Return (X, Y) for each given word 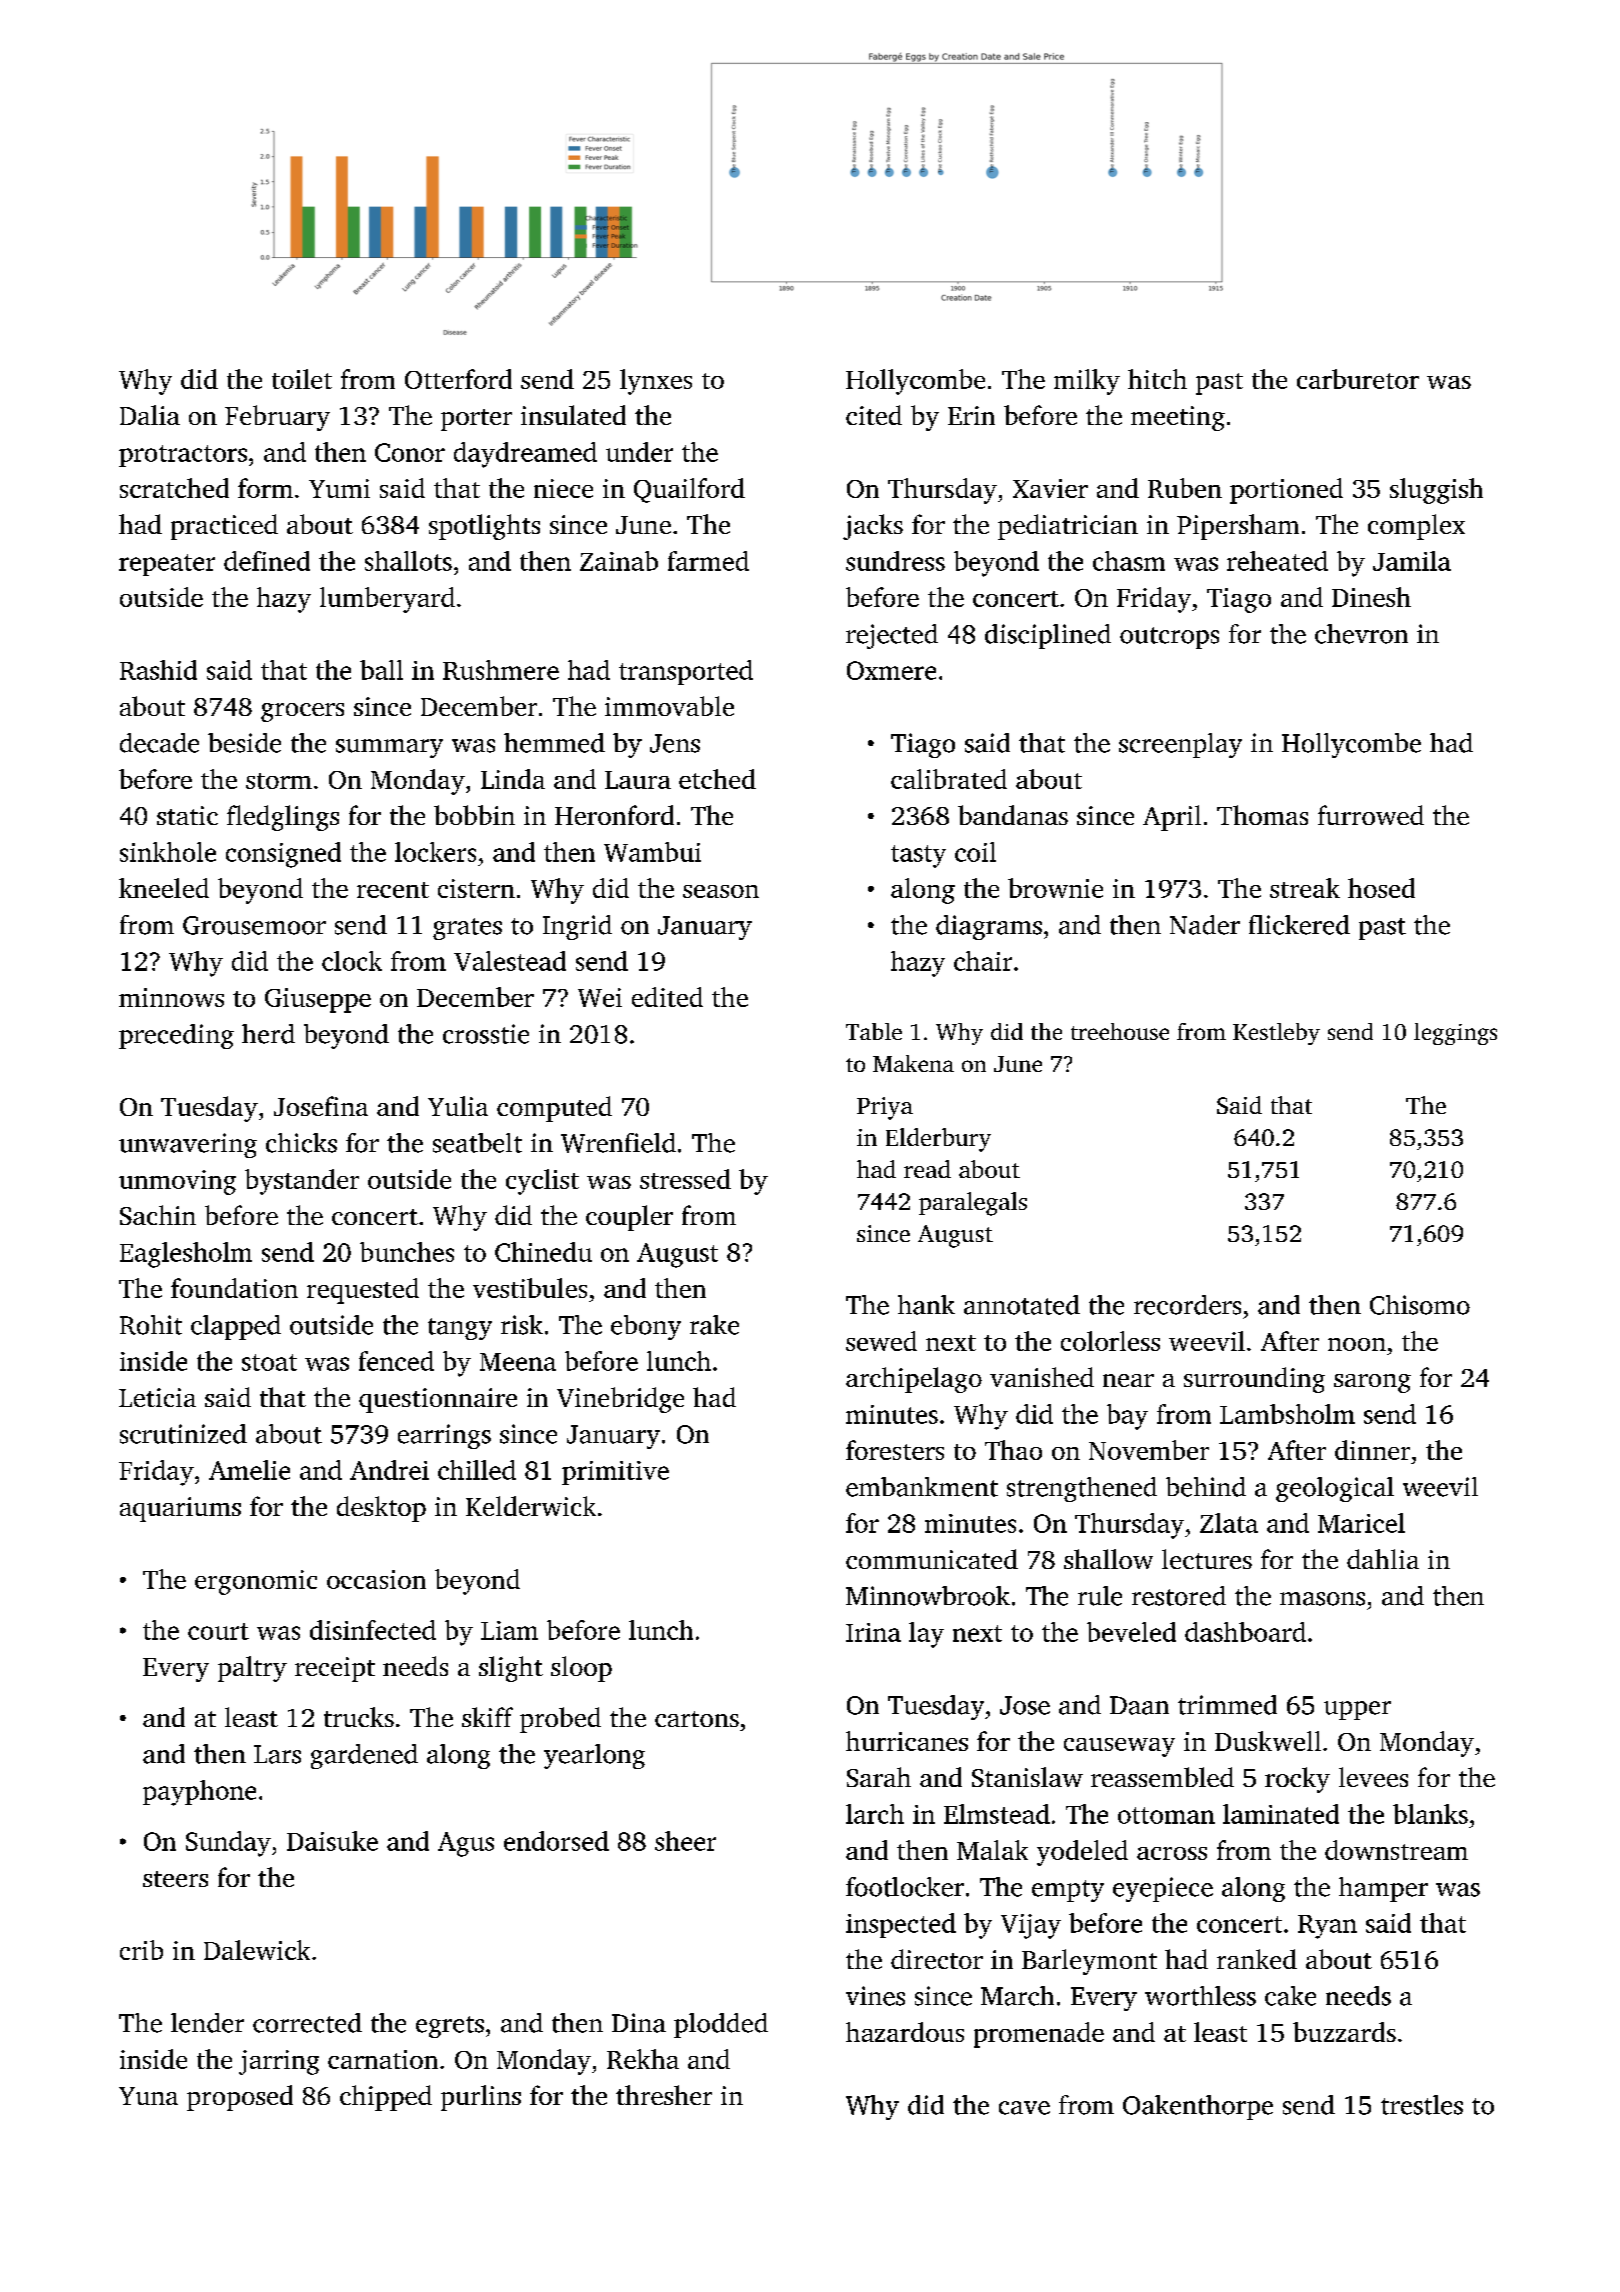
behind (1206, 1487)
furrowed (1371, 815)
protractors (183, 456)
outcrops (1169, 638)
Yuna (148, 2096)
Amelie (249, 1470)
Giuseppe (318, 1000)
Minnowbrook (928, 1596)
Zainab (619, 561)
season (721, 891)
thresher (664, 2095)
